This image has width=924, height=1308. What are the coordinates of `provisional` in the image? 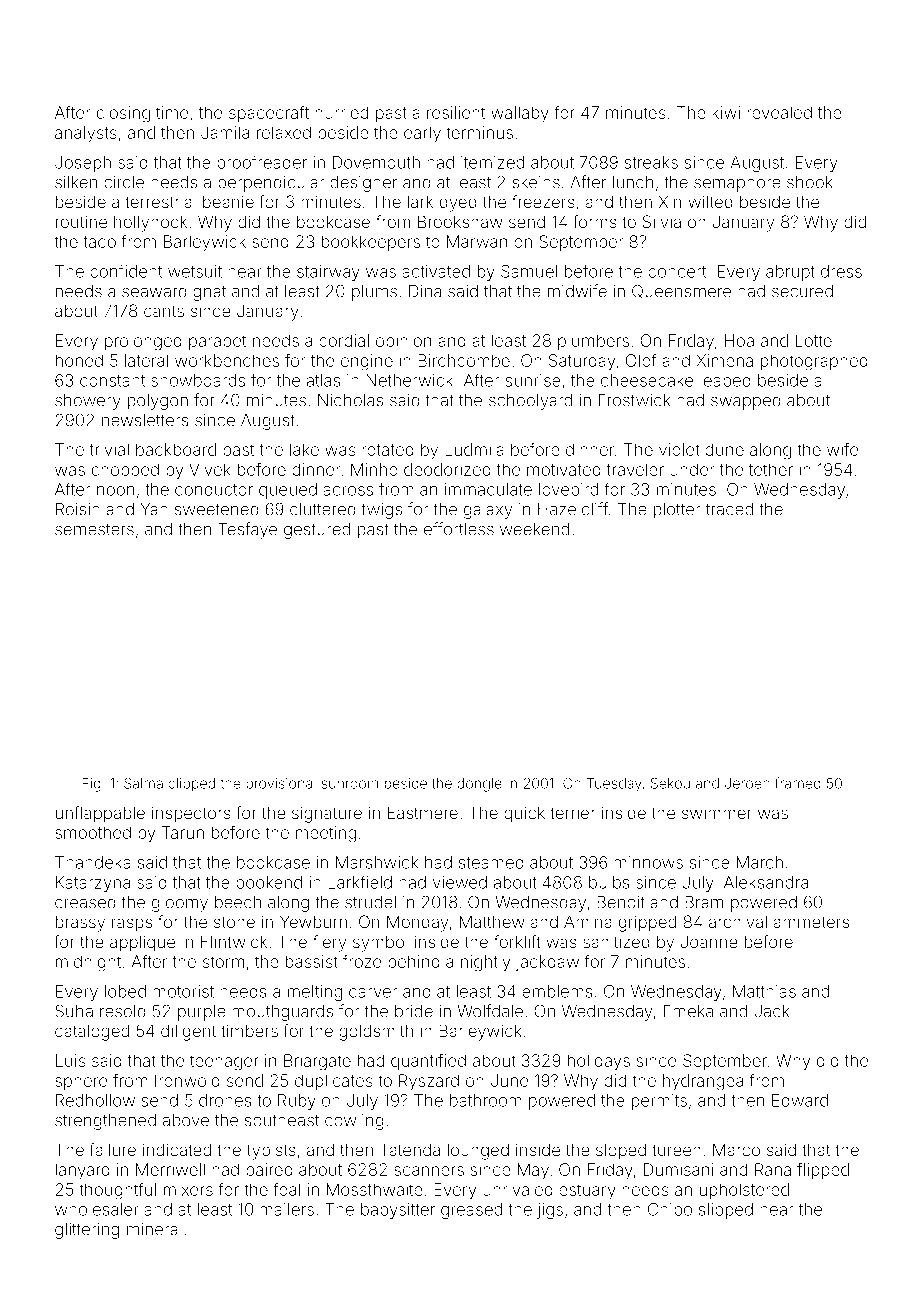 It's located at (280, 784).
